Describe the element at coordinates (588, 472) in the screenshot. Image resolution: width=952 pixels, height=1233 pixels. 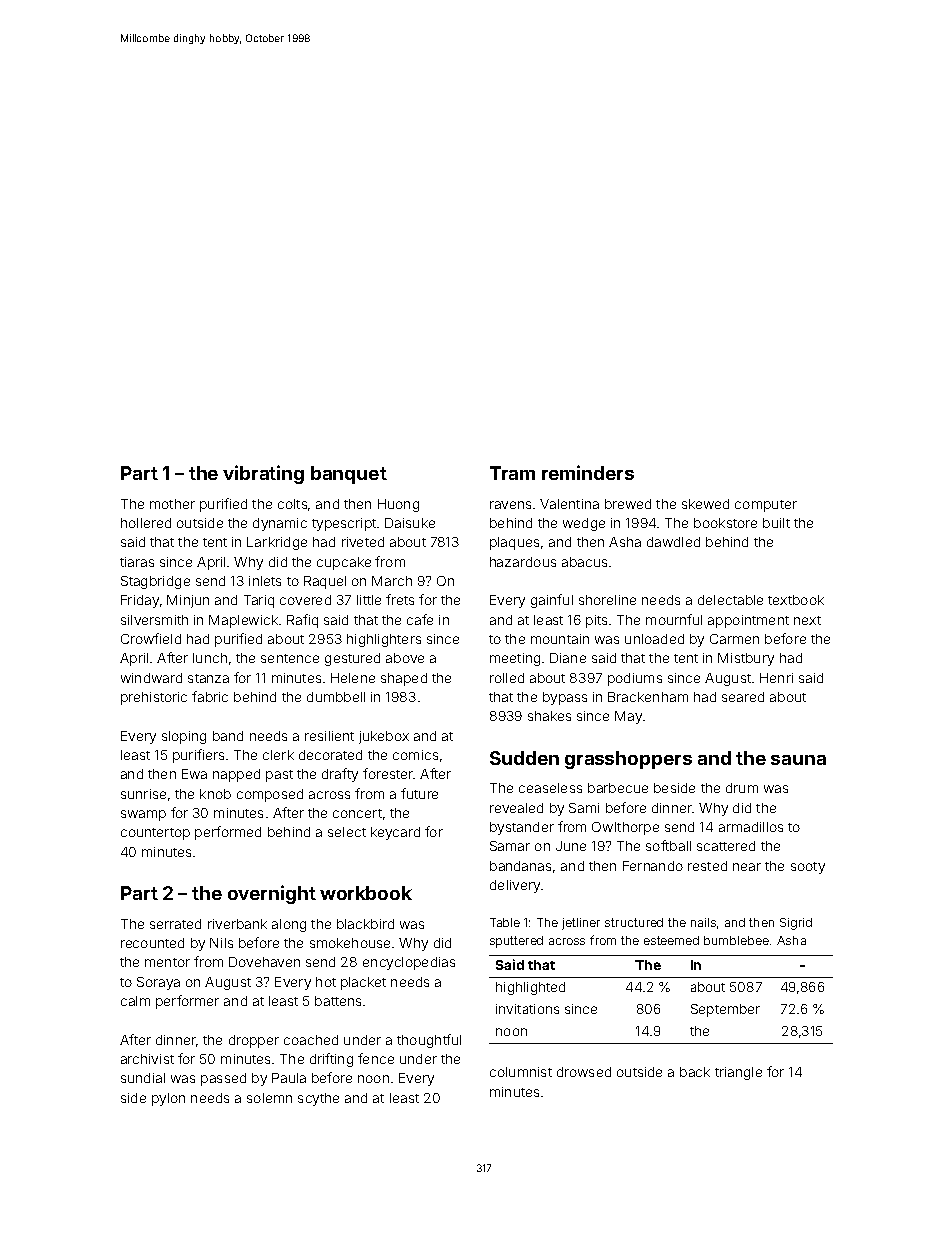
I see `reminders` at that location.
